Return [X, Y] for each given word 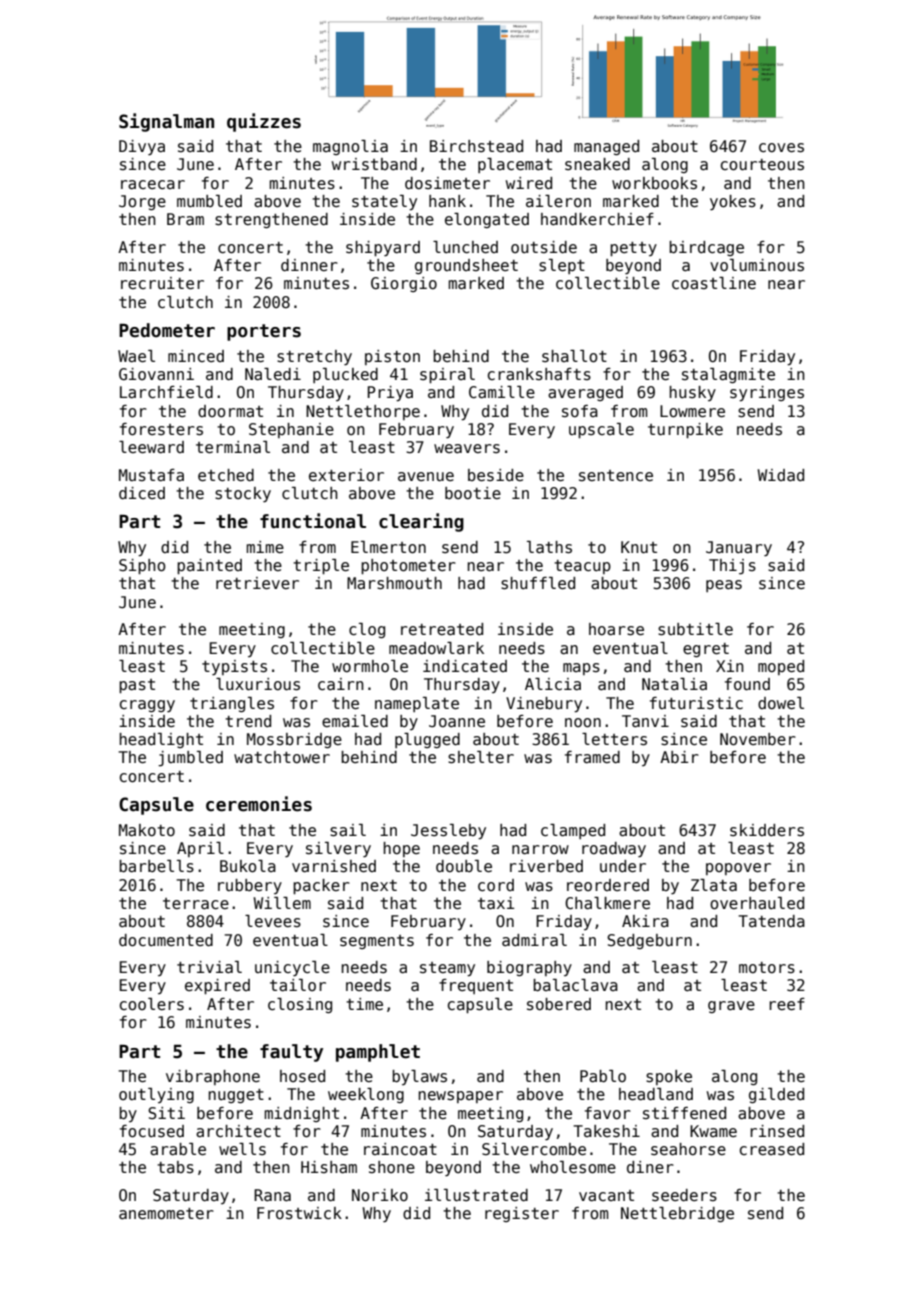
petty [633, 249]
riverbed [546, 866]
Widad [780, 475]
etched [226, 475]
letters [614, 739]
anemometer [166, 1214]
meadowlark [436, 648]
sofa [580, 411]
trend [248, 721]
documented [166, 940]
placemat [515, 165]
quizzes [264, 122]
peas [724, 586]
